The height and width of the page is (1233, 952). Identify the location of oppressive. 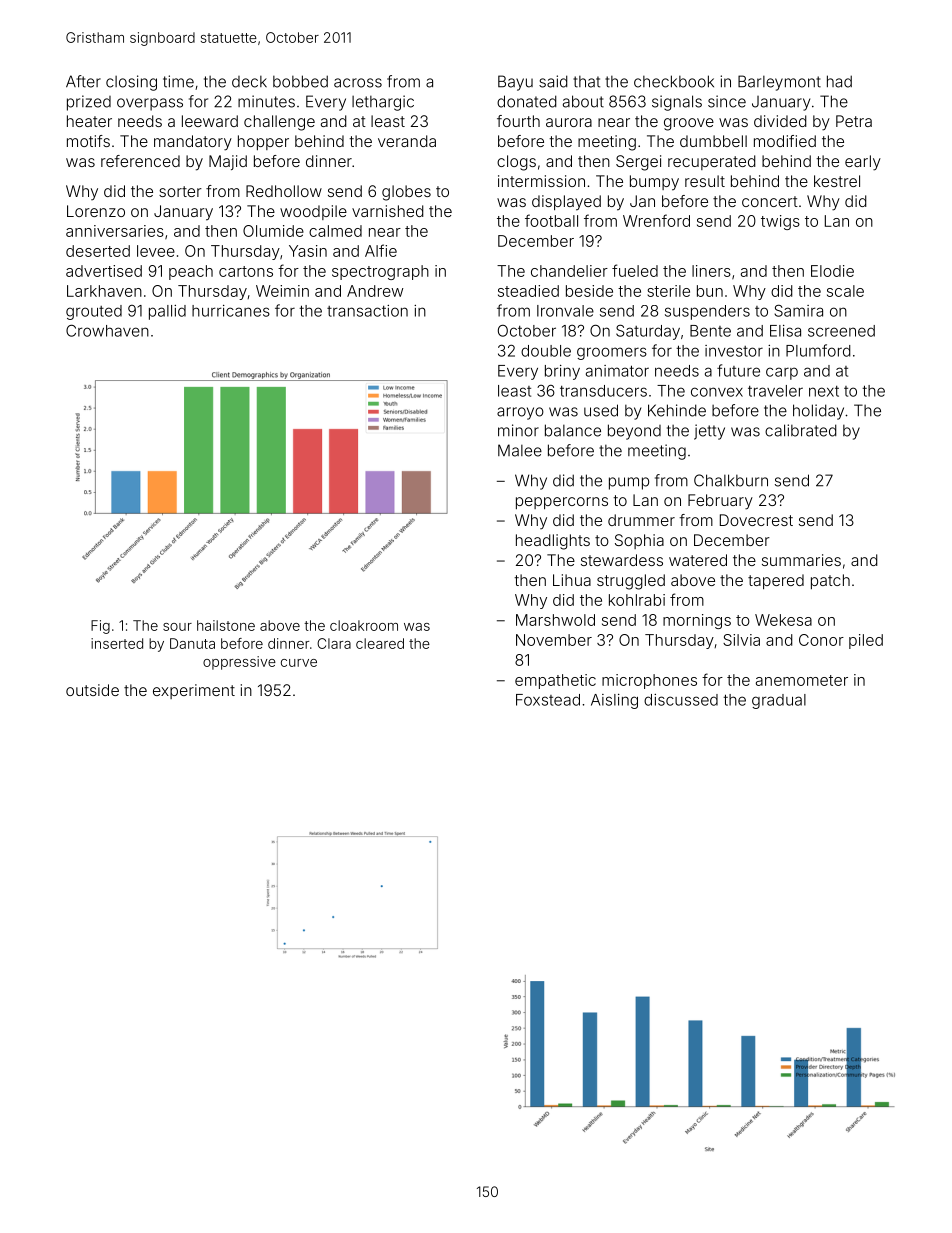
(239, 663).
